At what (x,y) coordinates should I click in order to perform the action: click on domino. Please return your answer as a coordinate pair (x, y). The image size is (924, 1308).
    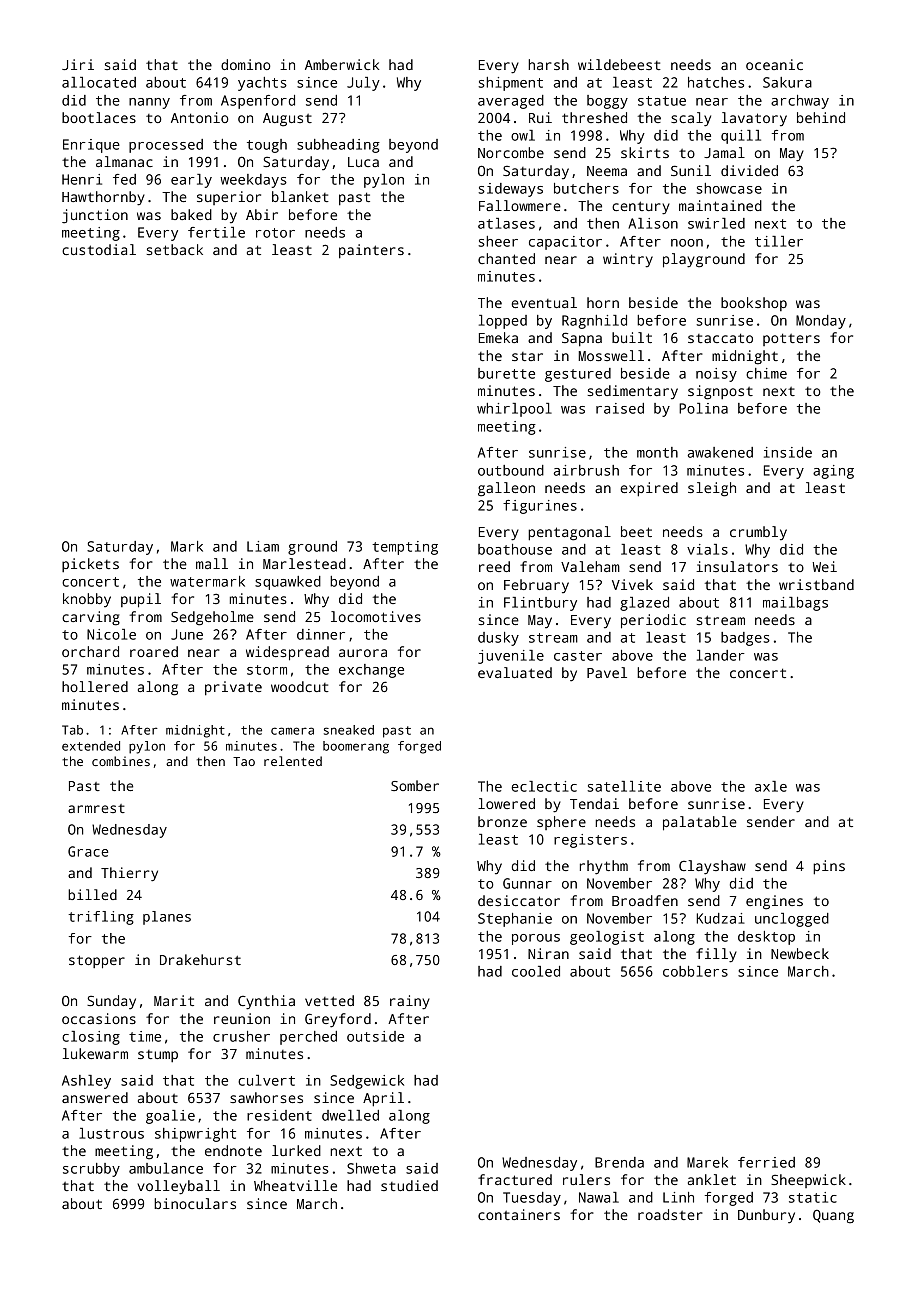
    Looking at the image, I should click on (246, 64).
